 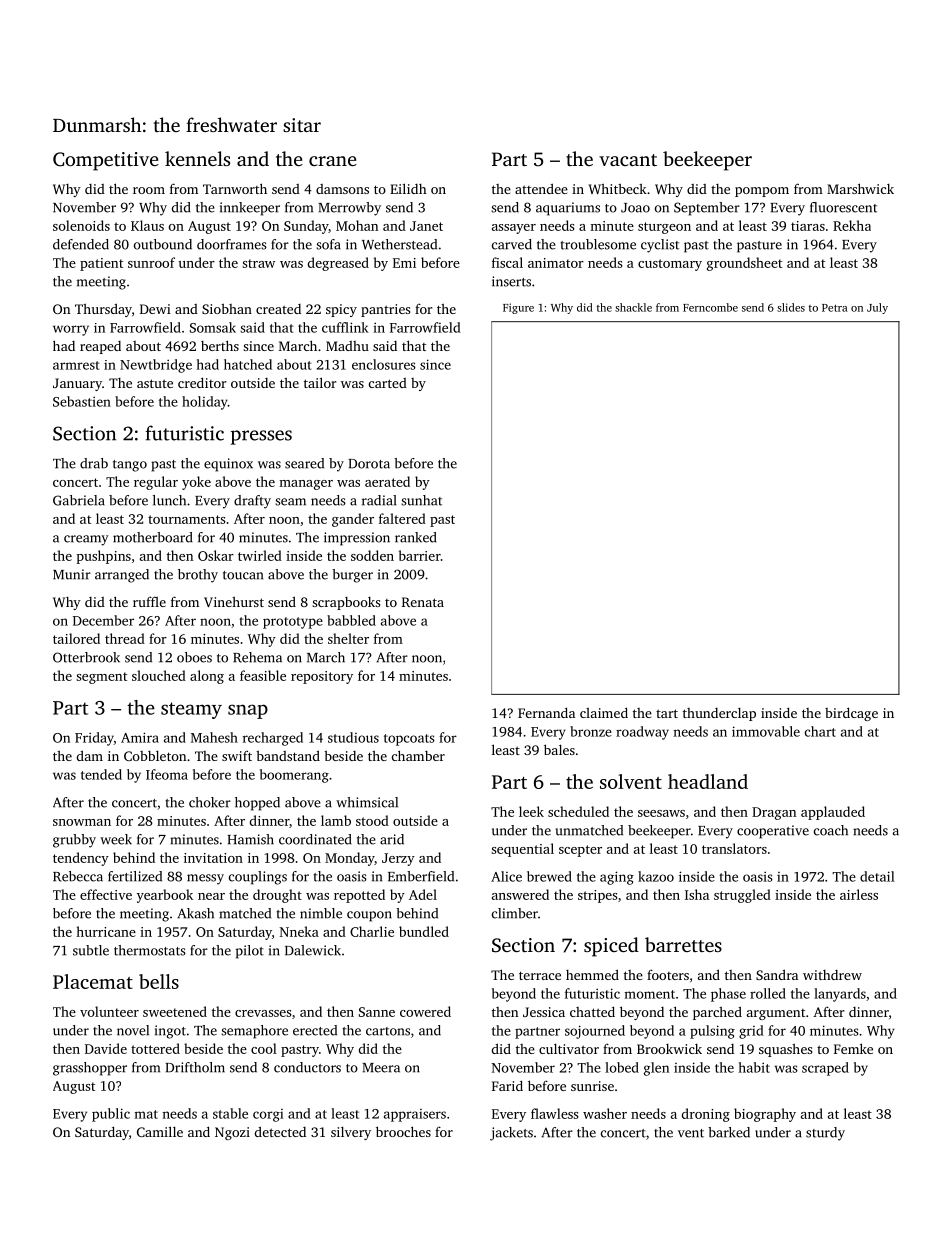 What do you see at coordinates (228, 465) in the screenshot?
I see `equinox` at bounding box center [228, 465].
